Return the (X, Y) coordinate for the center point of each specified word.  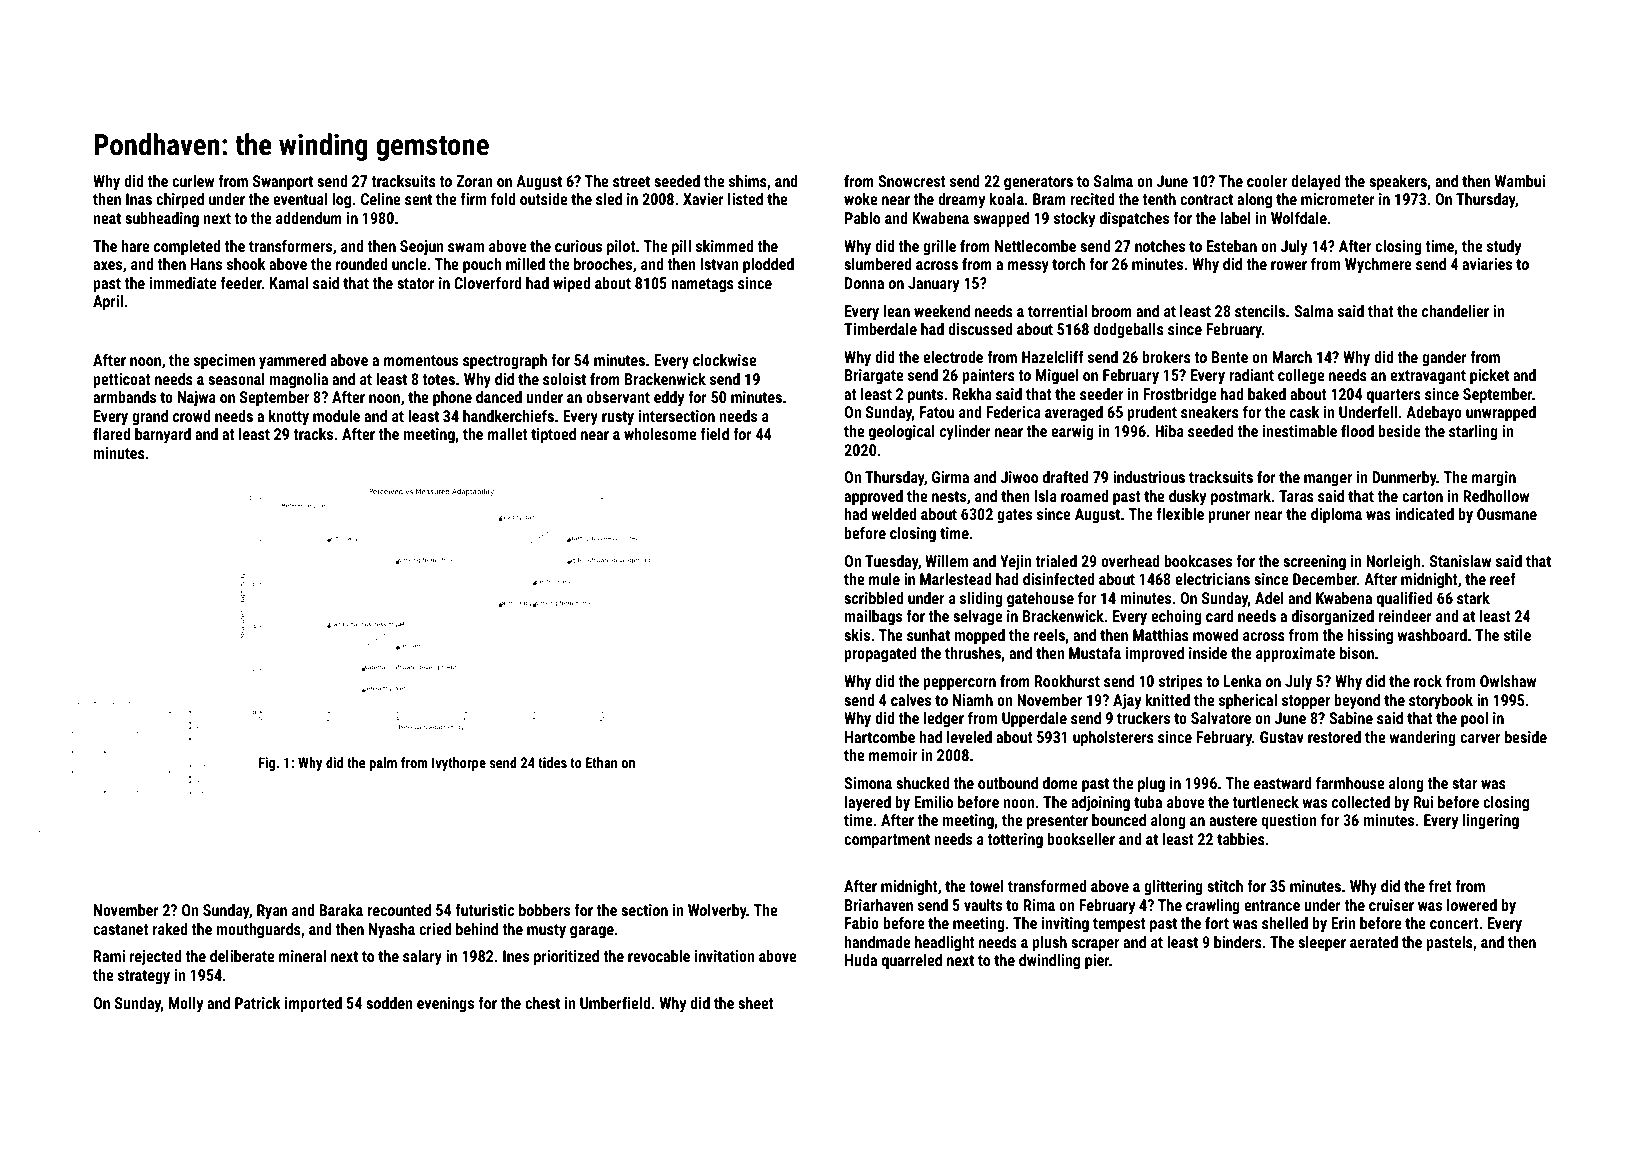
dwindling (1049, 962)
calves (911, 700)
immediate (183, 283)
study (1504, 248)
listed (745, 199)
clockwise (725, 360)
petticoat (122, 381)
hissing (1370, 637)
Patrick (257, 1003)
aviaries (1487, 264)
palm (383, 764)
